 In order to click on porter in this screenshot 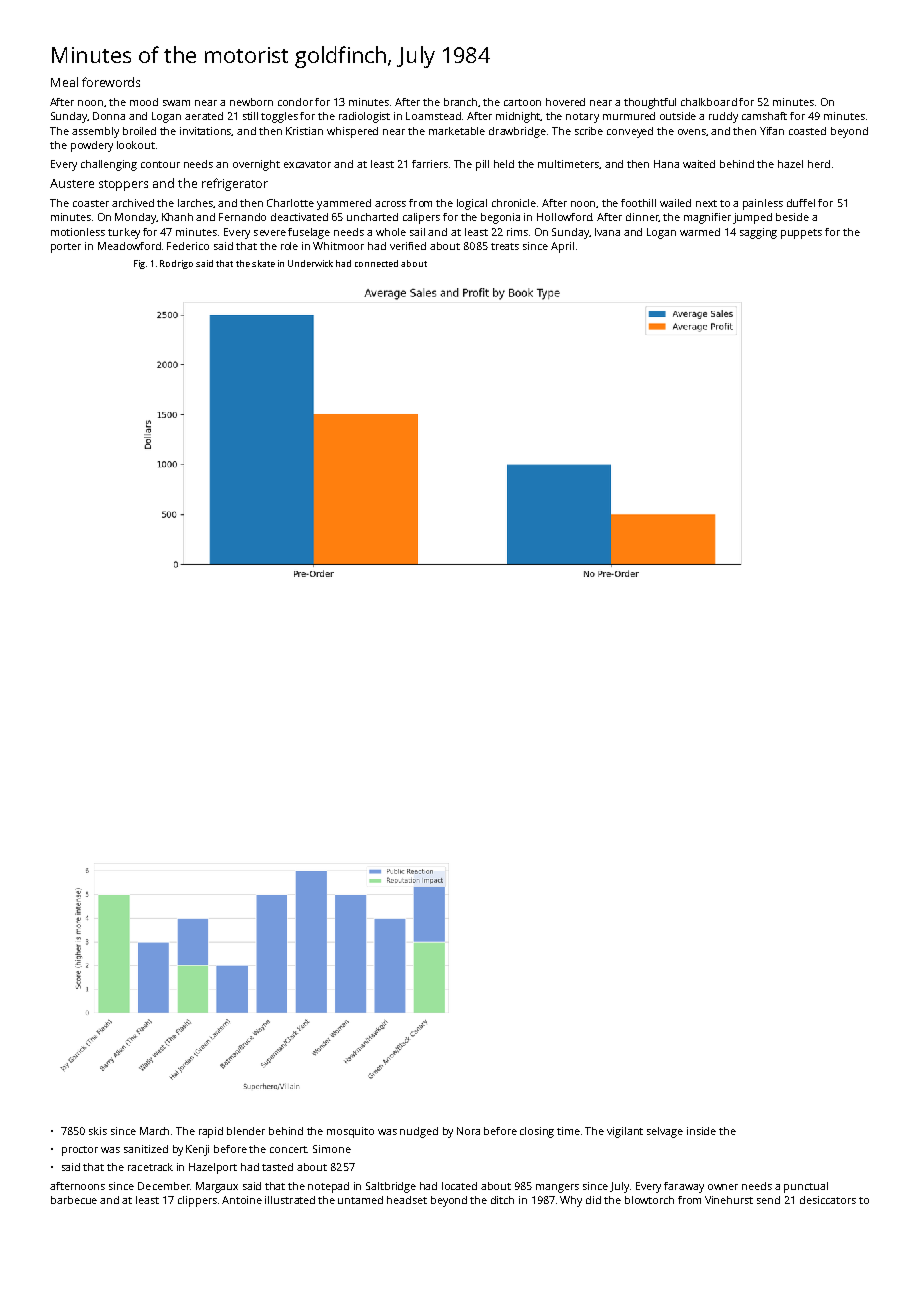, I will do `click(66, 248)`.
